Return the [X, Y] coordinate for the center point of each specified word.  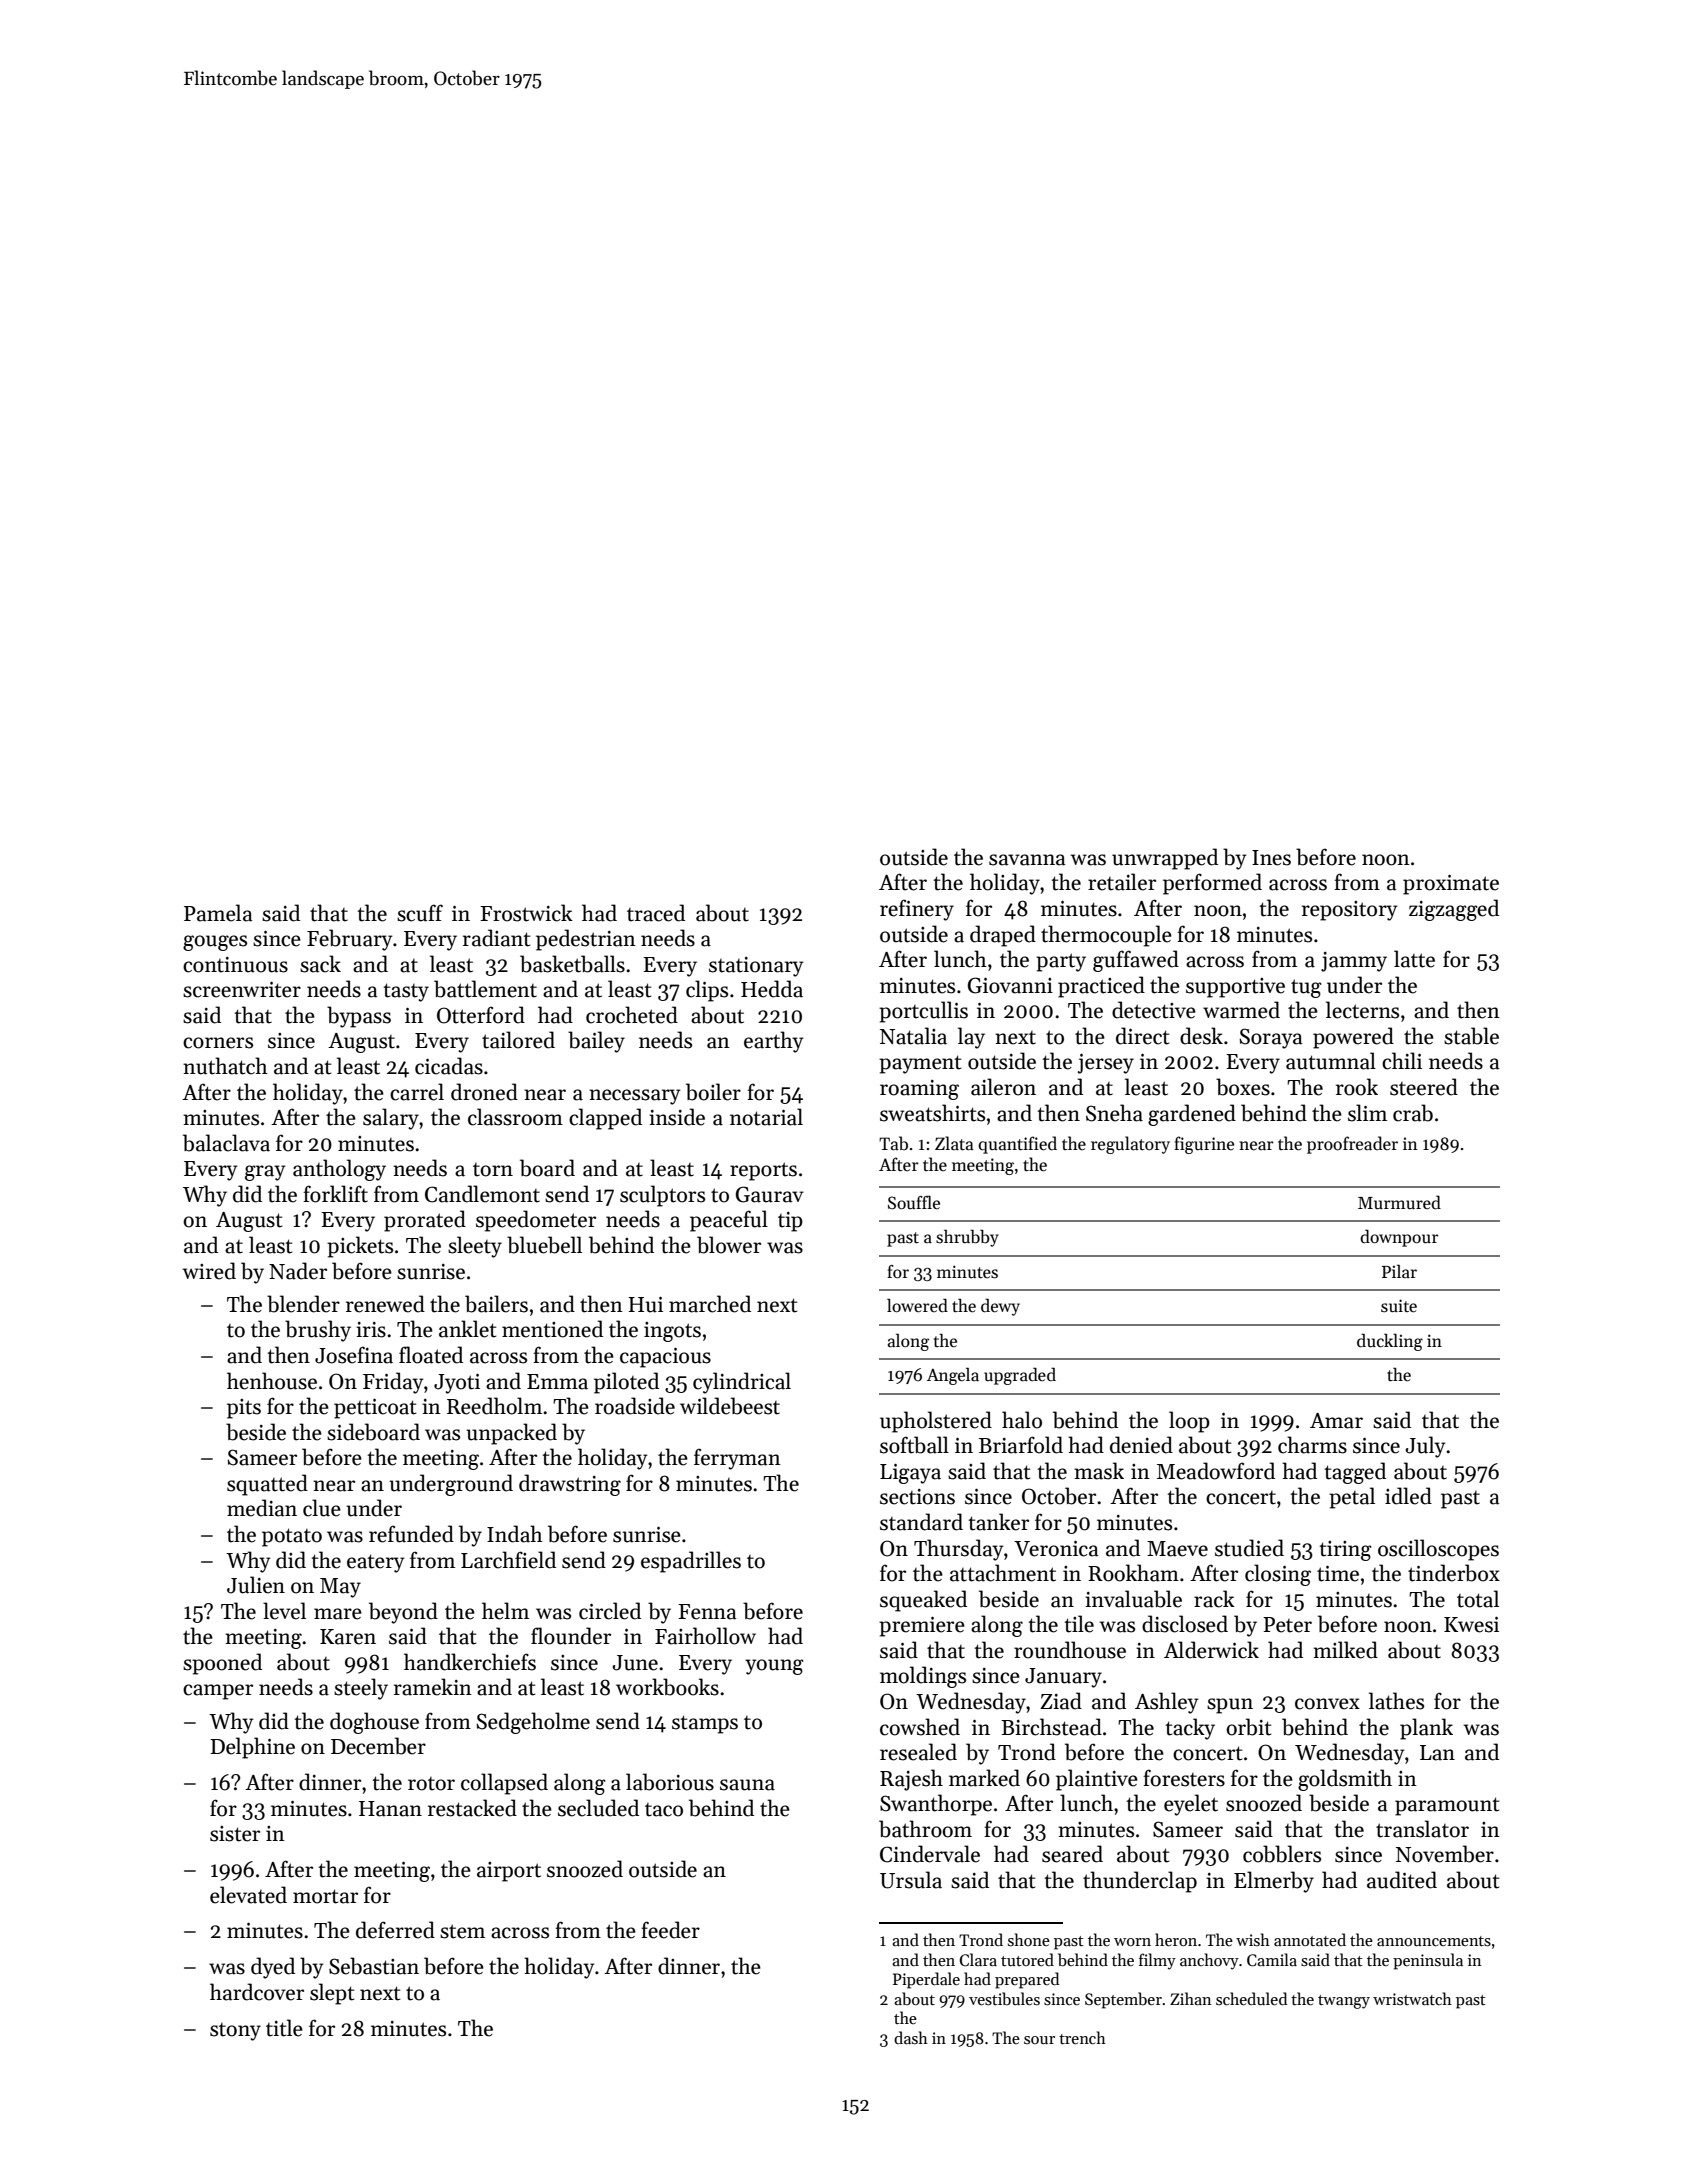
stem [462, 1931]
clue [322, 1508]
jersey [1106, 1064]
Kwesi [1471, 1625]
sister [235, 1834]
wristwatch [1412, 1998]
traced [656, 913]
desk [1201, 1036]
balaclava [226, 1143]
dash [911, 2037]
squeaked [923, 1601]
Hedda [772, 989]
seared [1072, 1854]
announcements [1434, 1941]
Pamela [218, 913]
